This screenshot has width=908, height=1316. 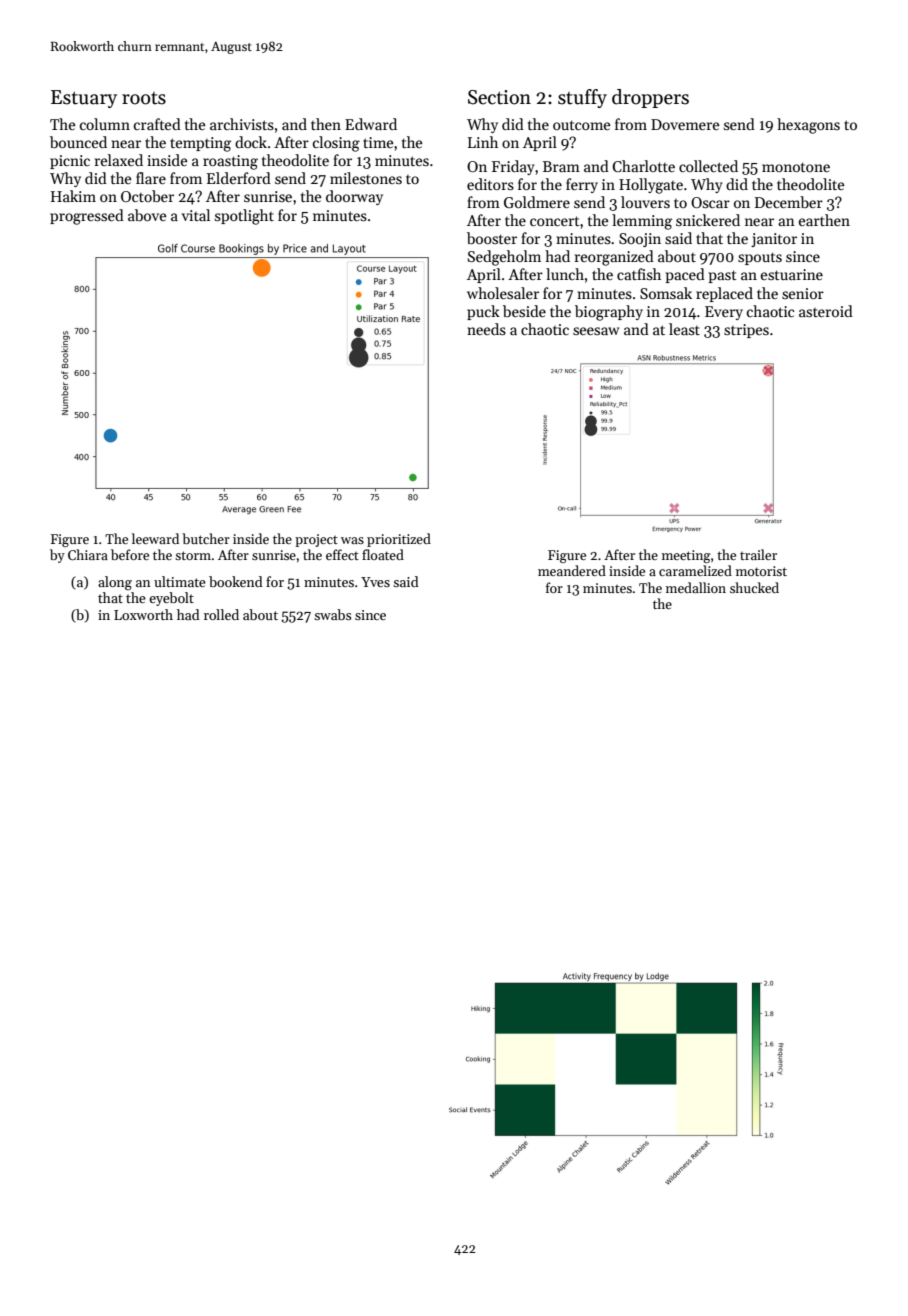 I want to click on leeward, so click(x=155, y=538).
